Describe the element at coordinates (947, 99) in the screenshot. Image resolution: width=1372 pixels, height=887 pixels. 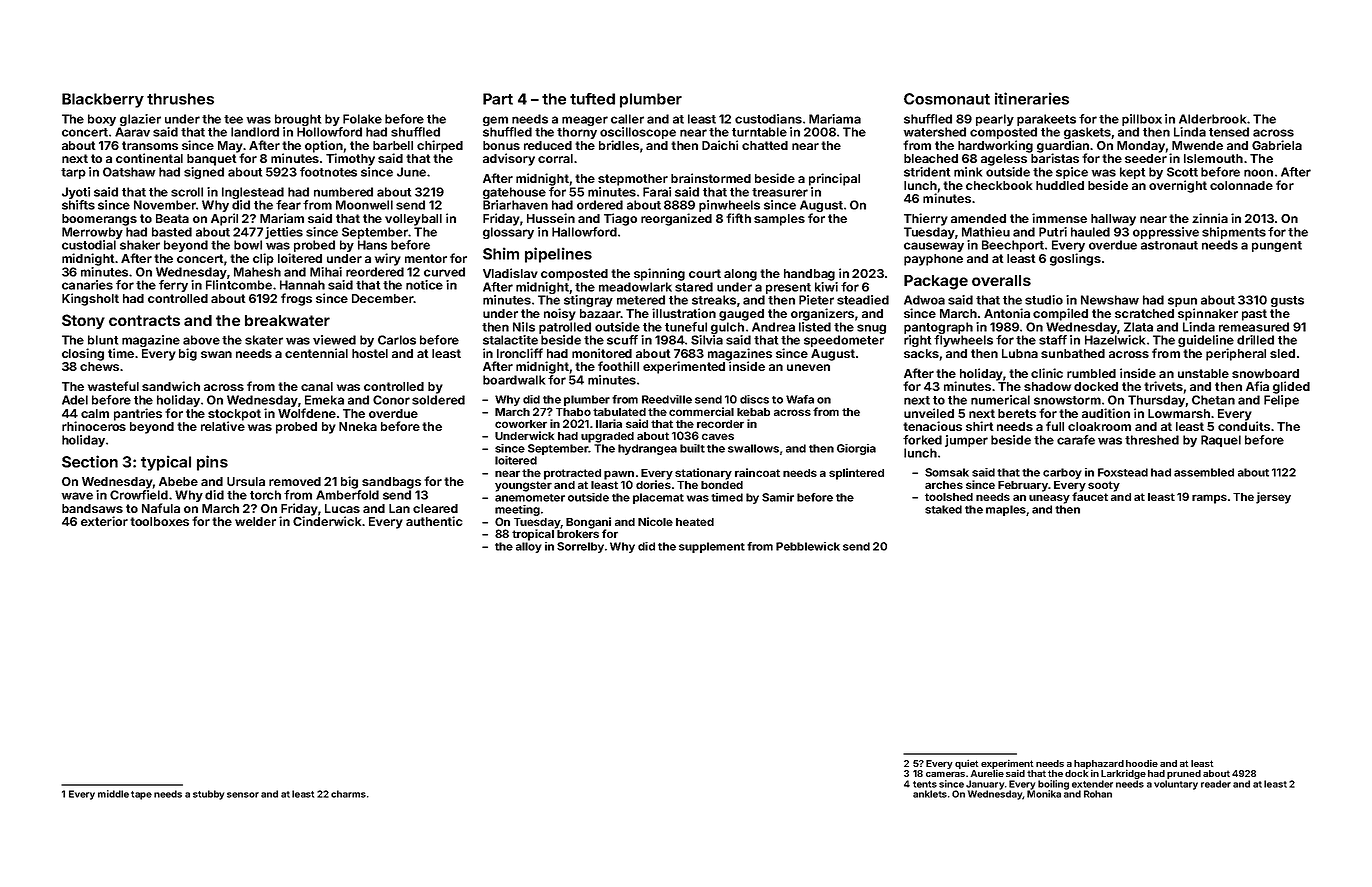
I see `Cosmonaut` at that location.
